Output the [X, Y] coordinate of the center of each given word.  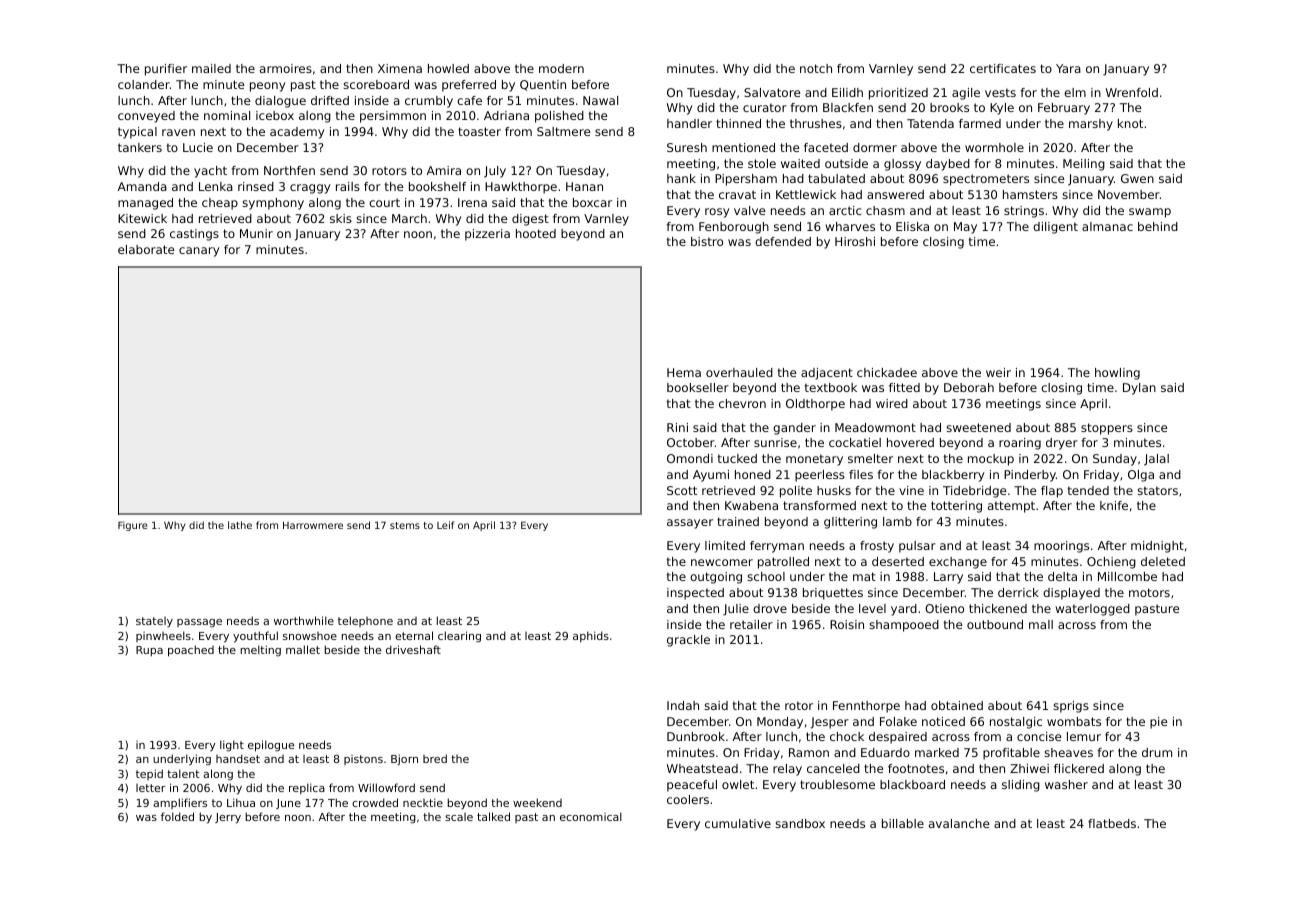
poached [191, 651]
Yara [1068, 68]
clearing [459, 637]
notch [816, 68]
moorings [1061, 547]
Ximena [400, 68]
